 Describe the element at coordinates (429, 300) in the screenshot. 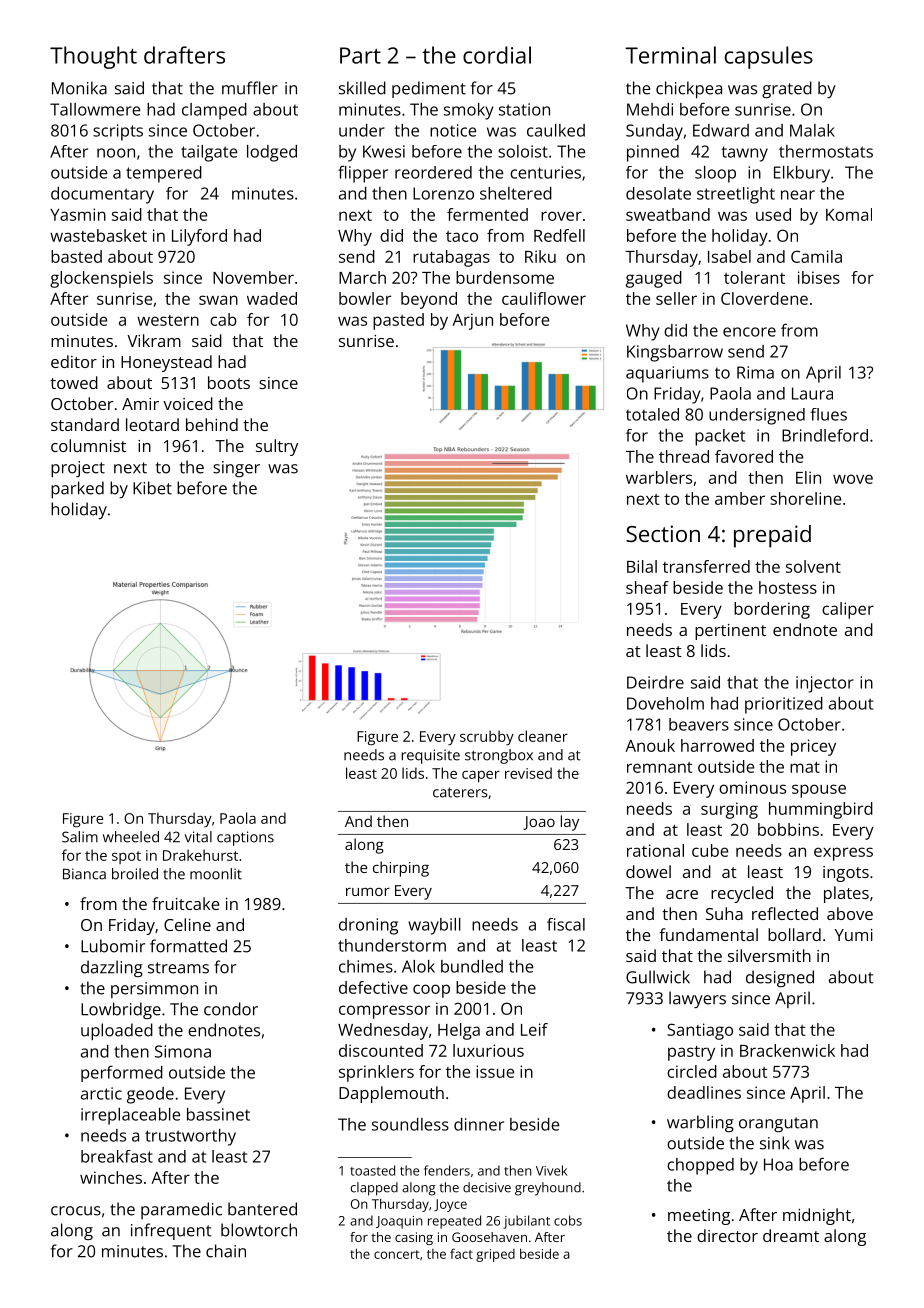

I see `beyond` at that location.
